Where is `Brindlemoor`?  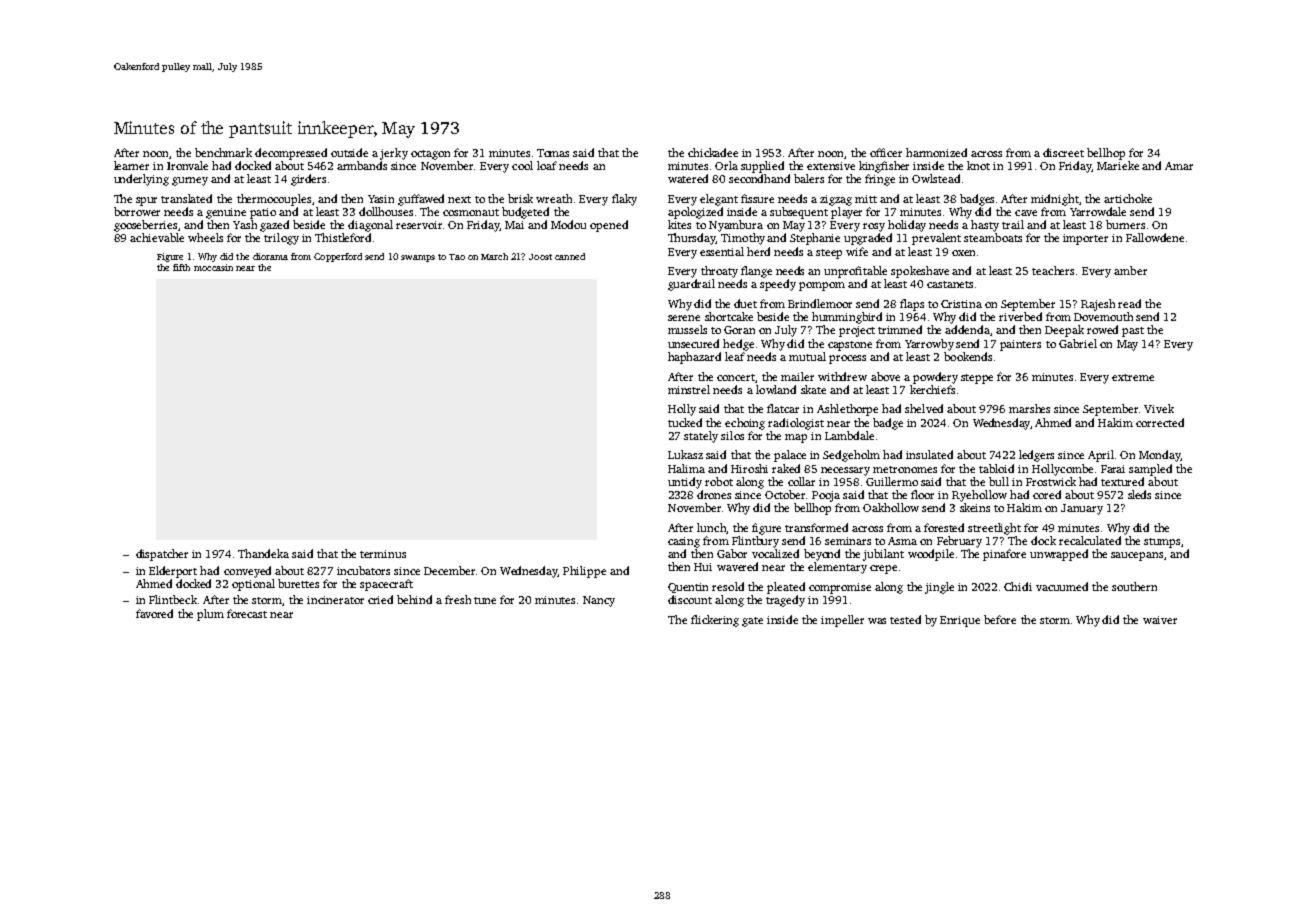 Brindlemoor is located at coordinates (820, 303).
